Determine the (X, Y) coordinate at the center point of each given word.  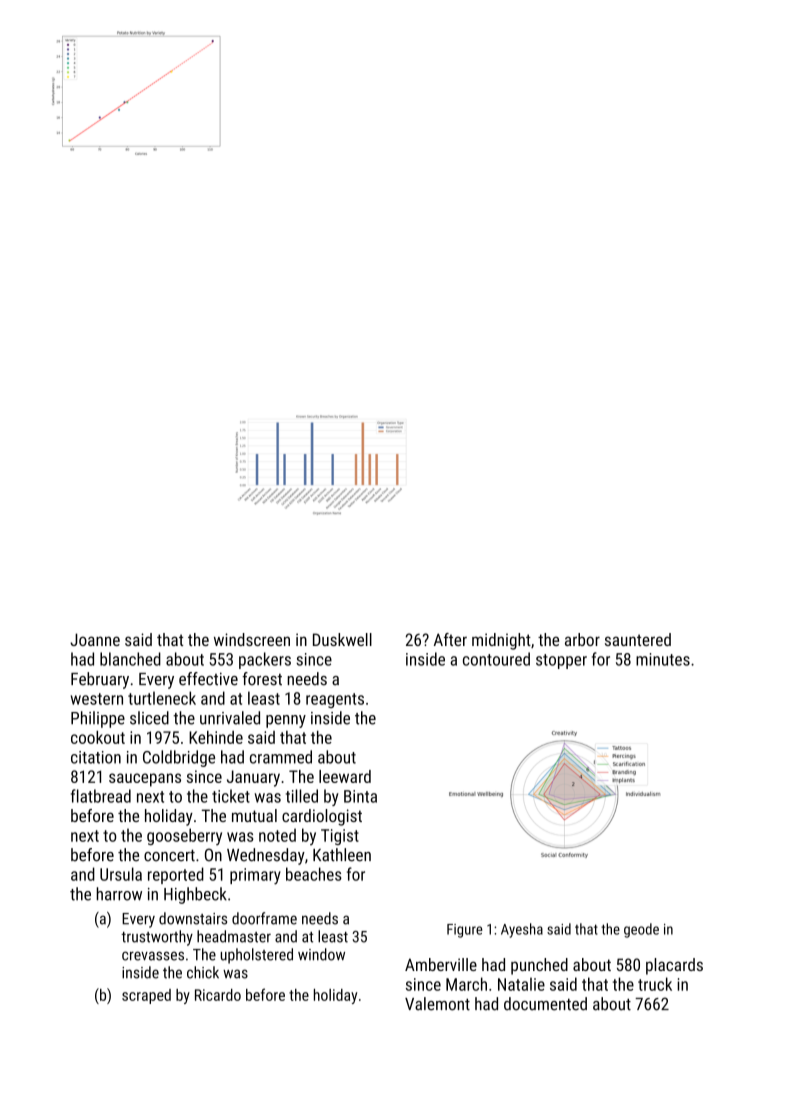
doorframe (264, 918)
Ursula (121, 874)
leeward (345, 776)
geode (641, 930)
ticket (231, 796)
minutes (663, 659)
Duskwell (342, 639)
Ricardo (218, 995)
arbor (582, 639)
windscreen (252, 639)
